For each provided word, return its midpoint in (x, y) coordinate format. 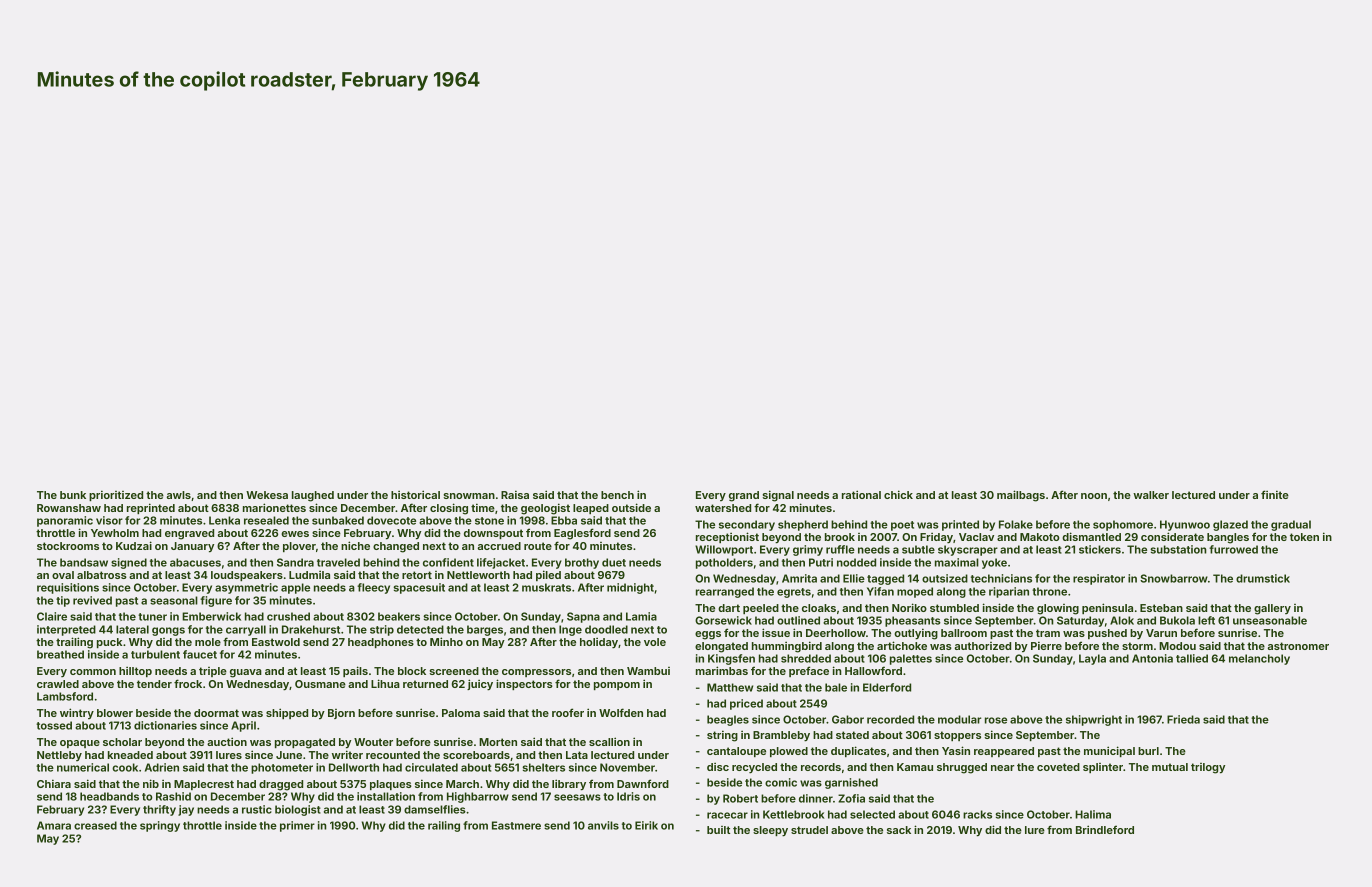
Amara (54, 825)
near (1003, 768)
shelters (543, 767)
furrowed (1233, 549)
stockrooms (68, 546)
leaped (591, 509)
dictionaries (165, 725)
